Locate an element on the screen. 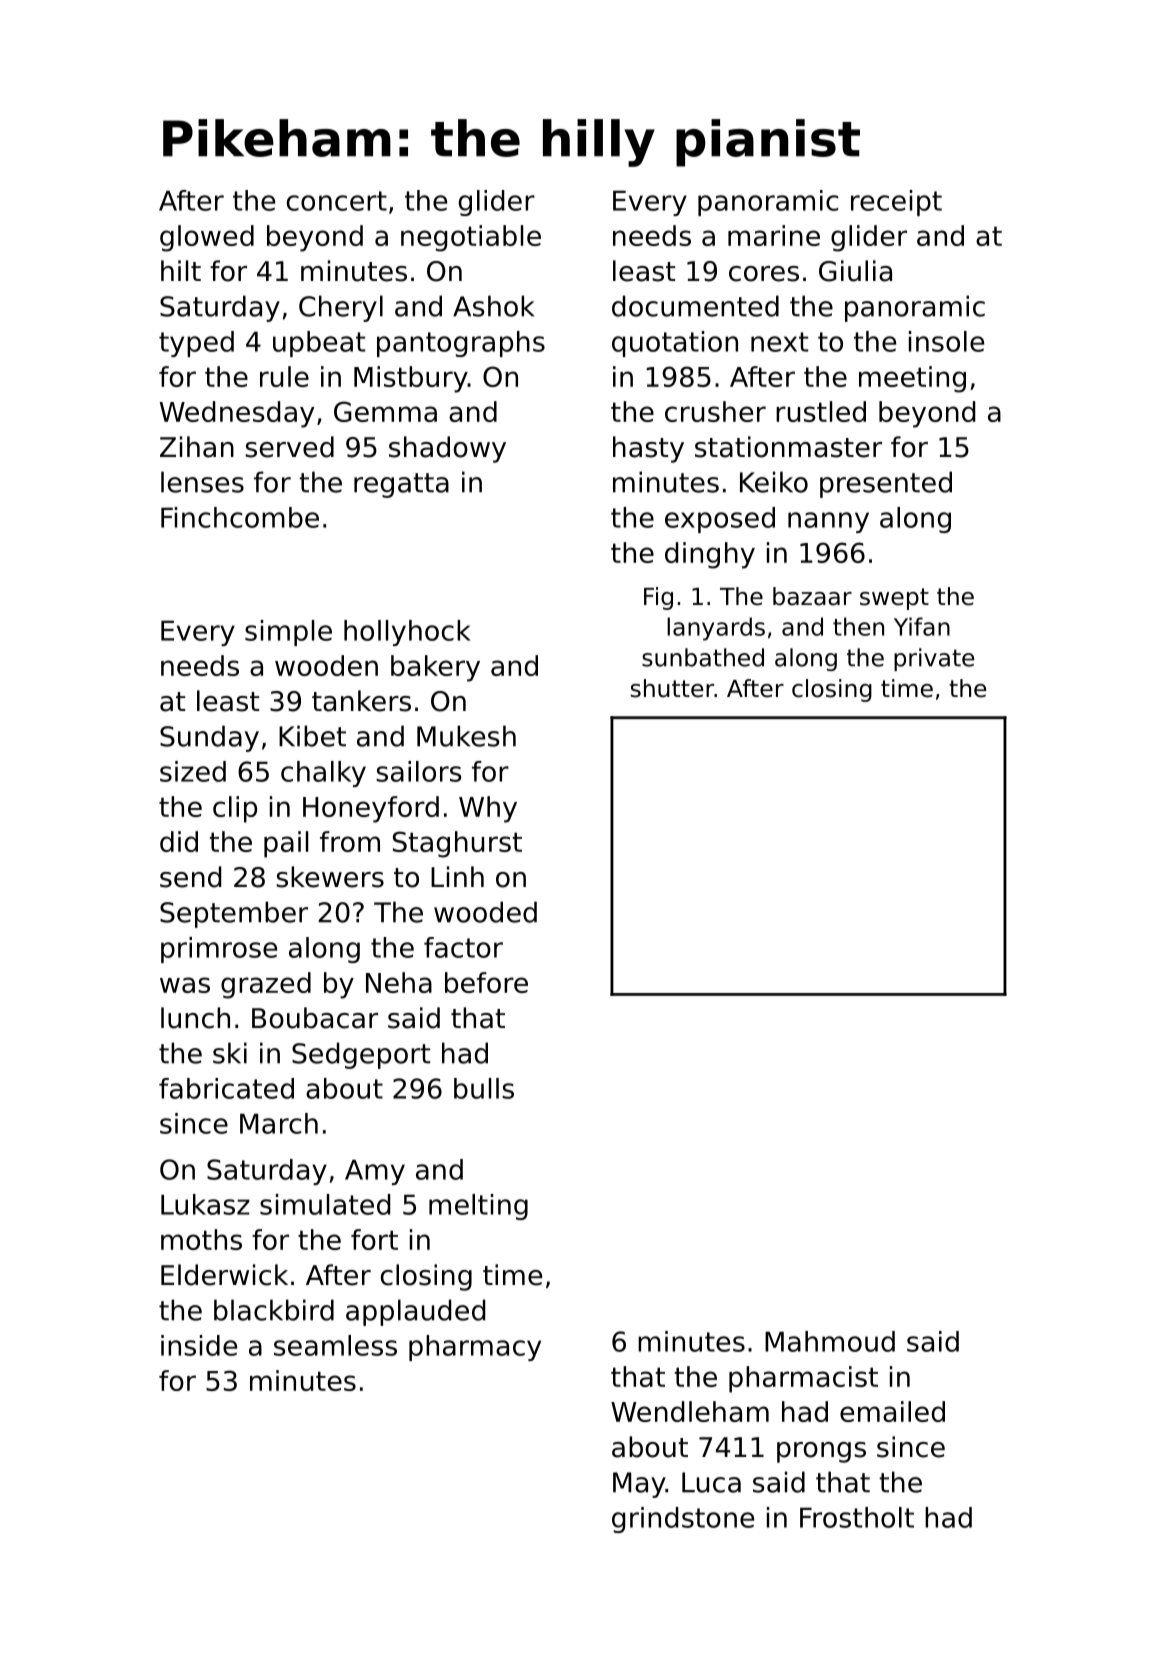 The image size is (1165, 1654). Cheryl is located at coordinates (341, 308).
